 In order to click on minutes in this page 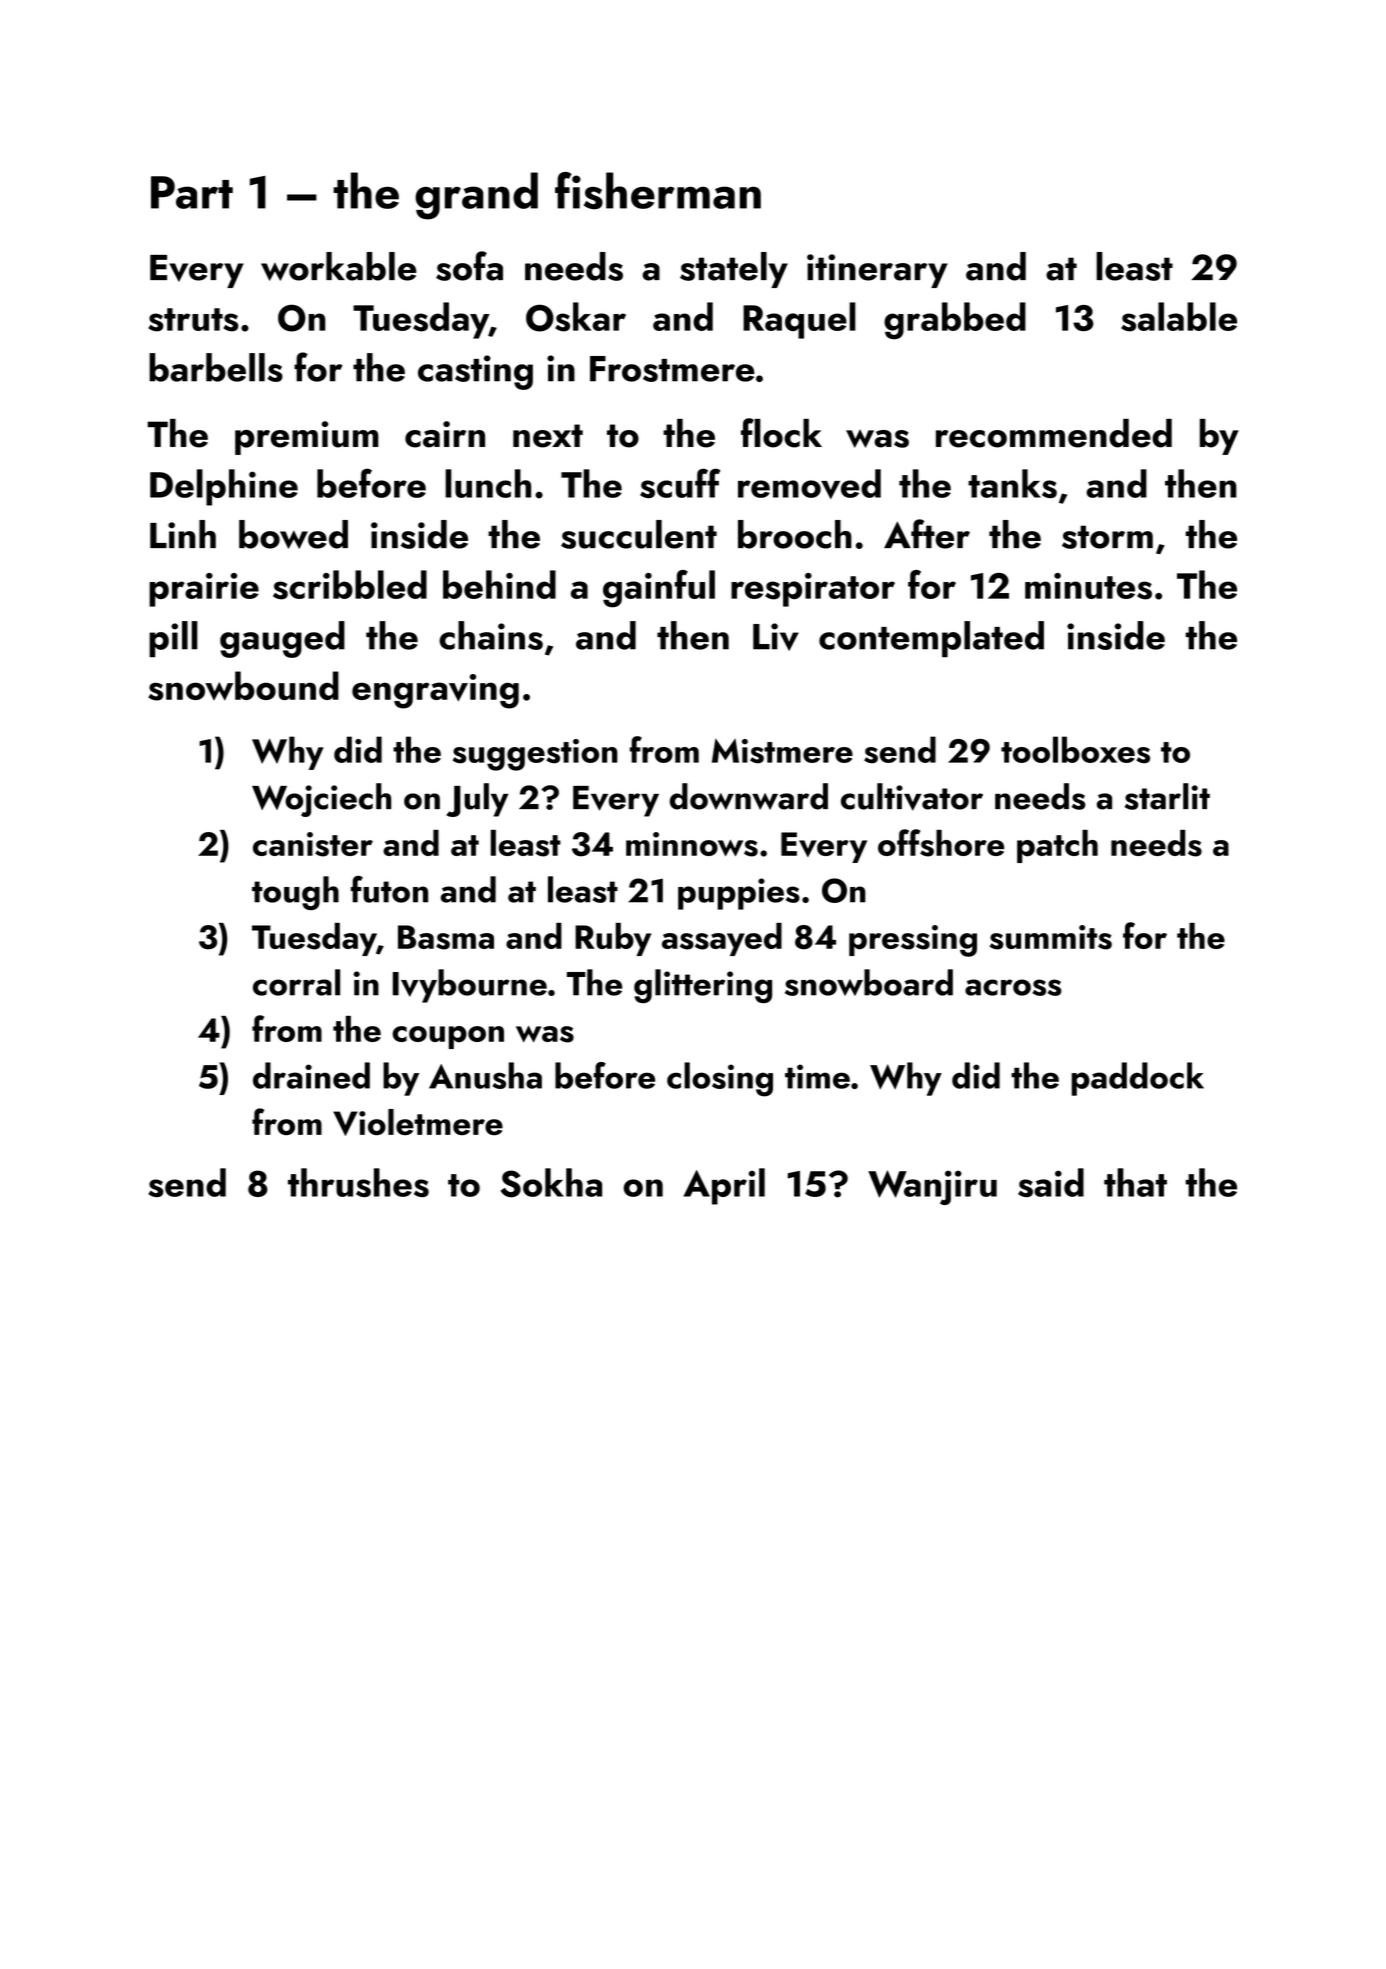, I will do `click(1088, 586)`.
